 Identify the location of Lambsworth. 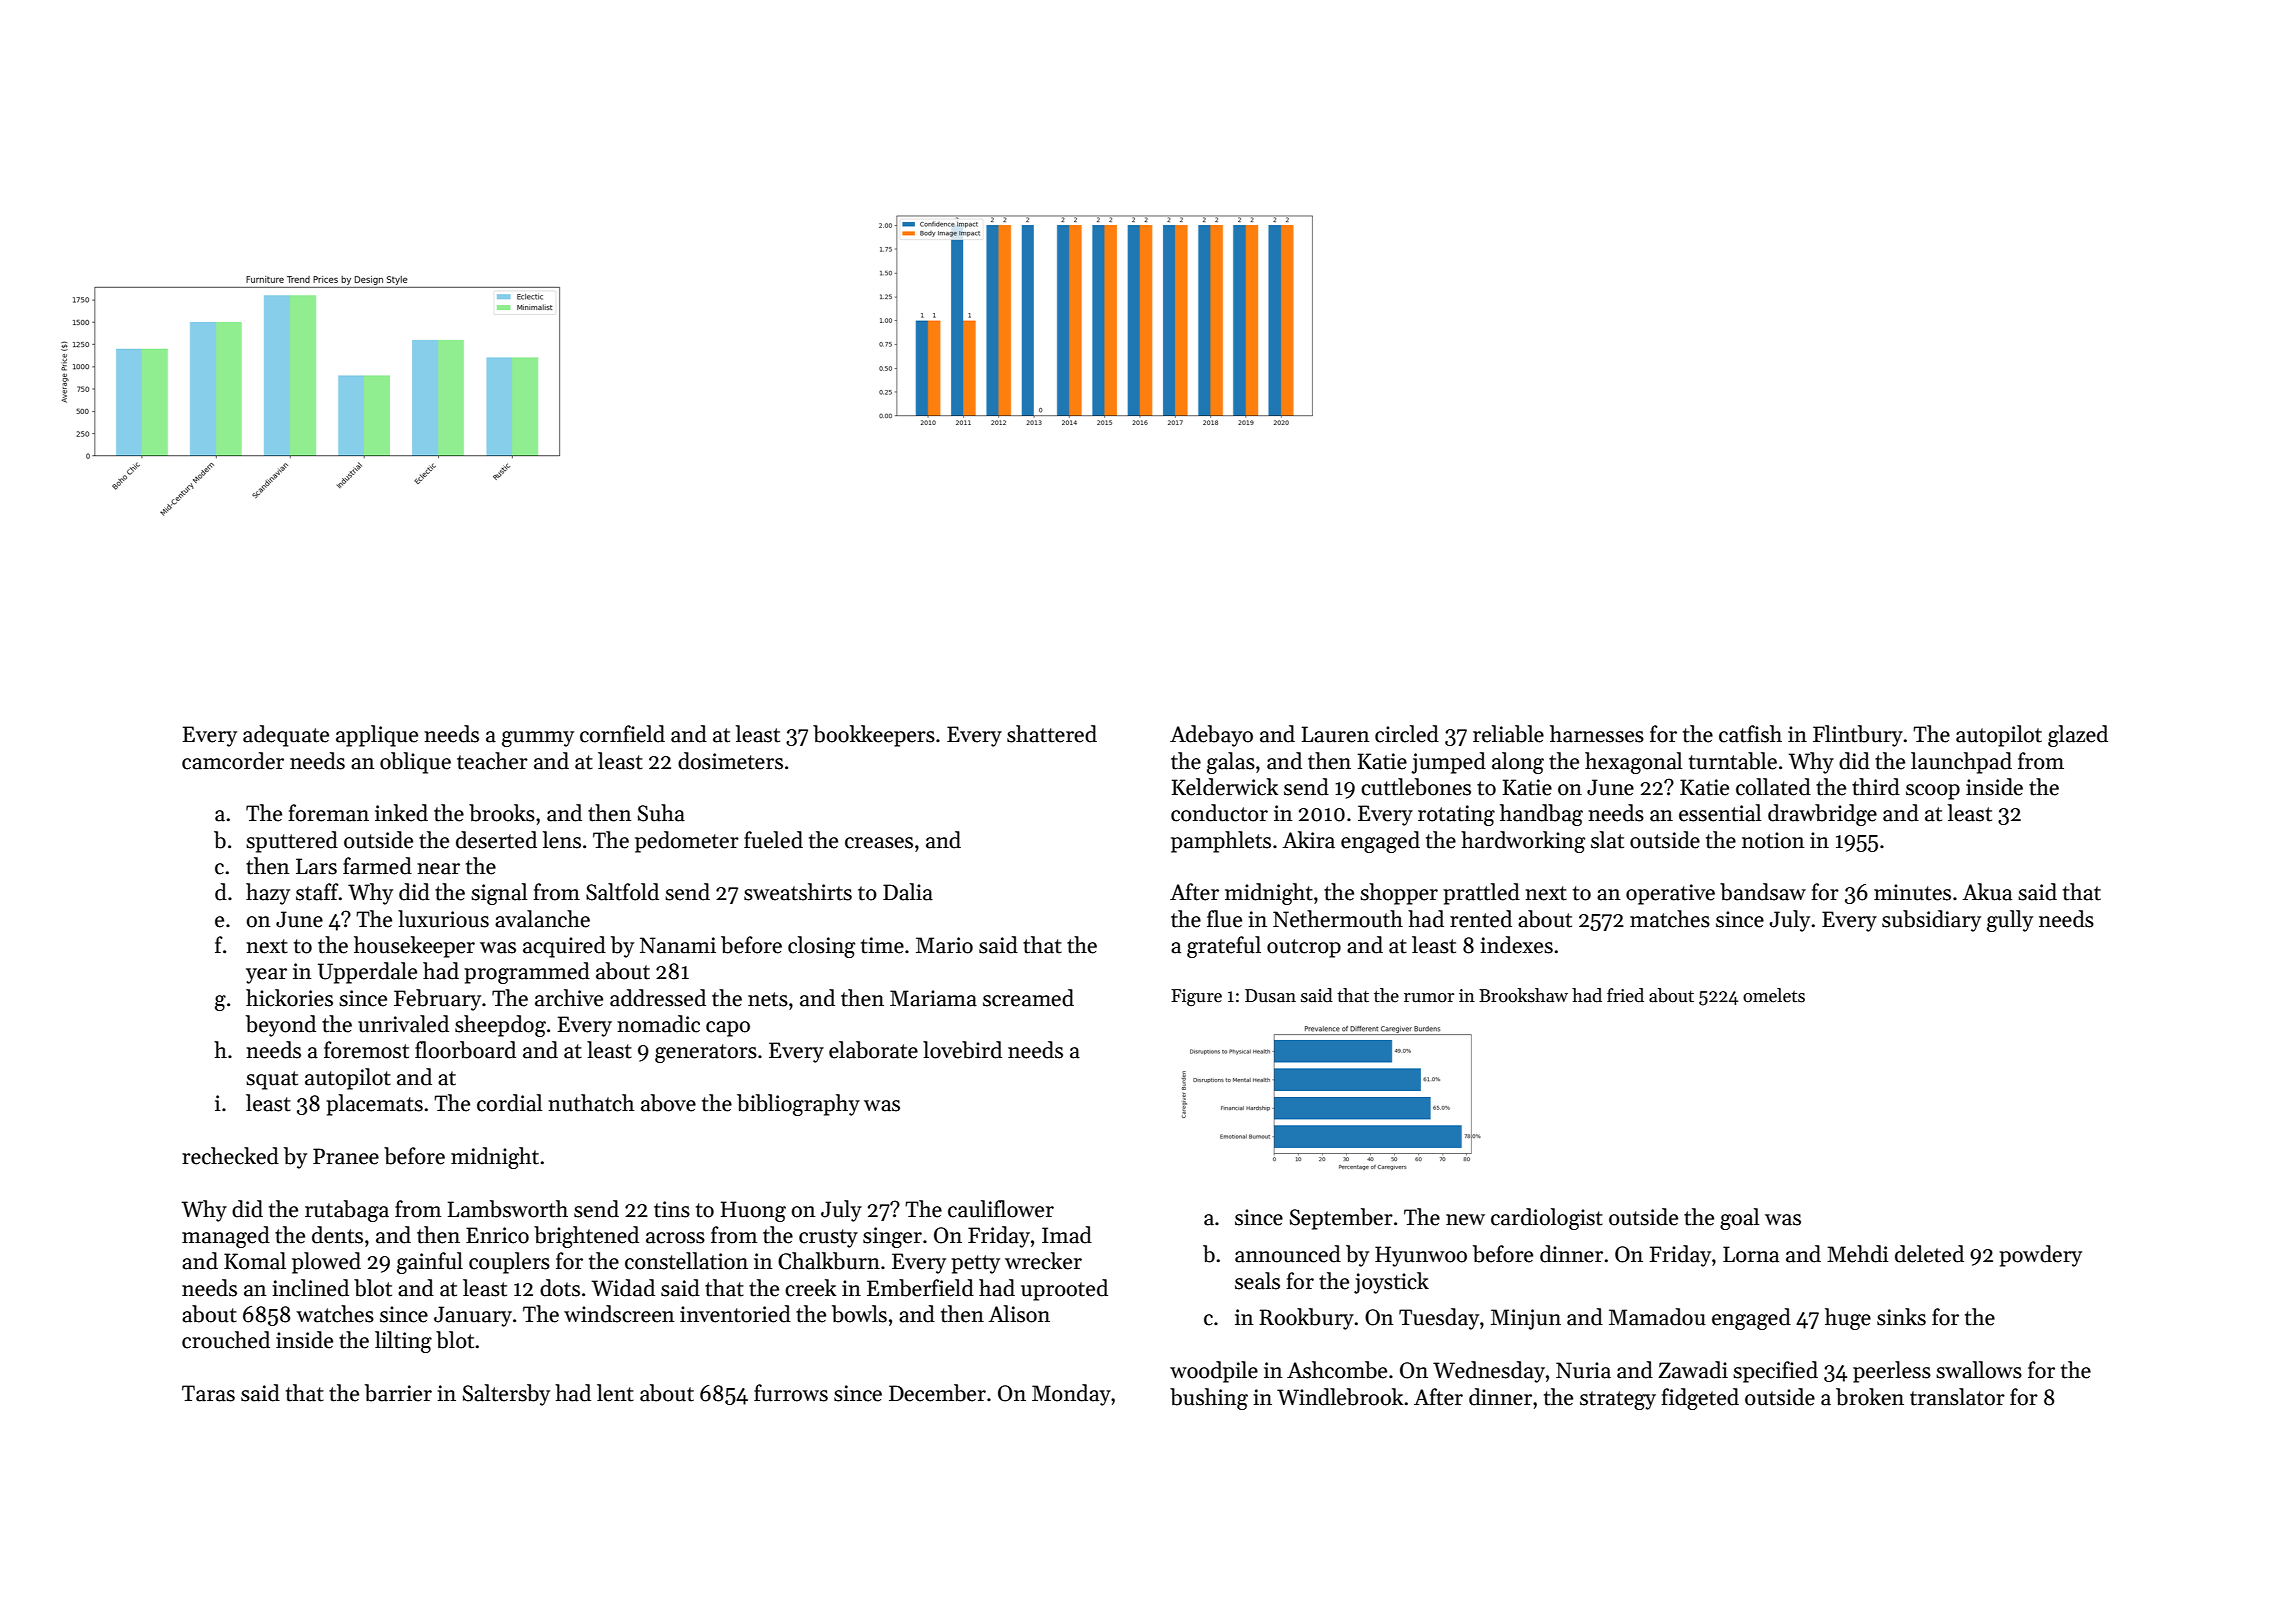
(508, 1209).
